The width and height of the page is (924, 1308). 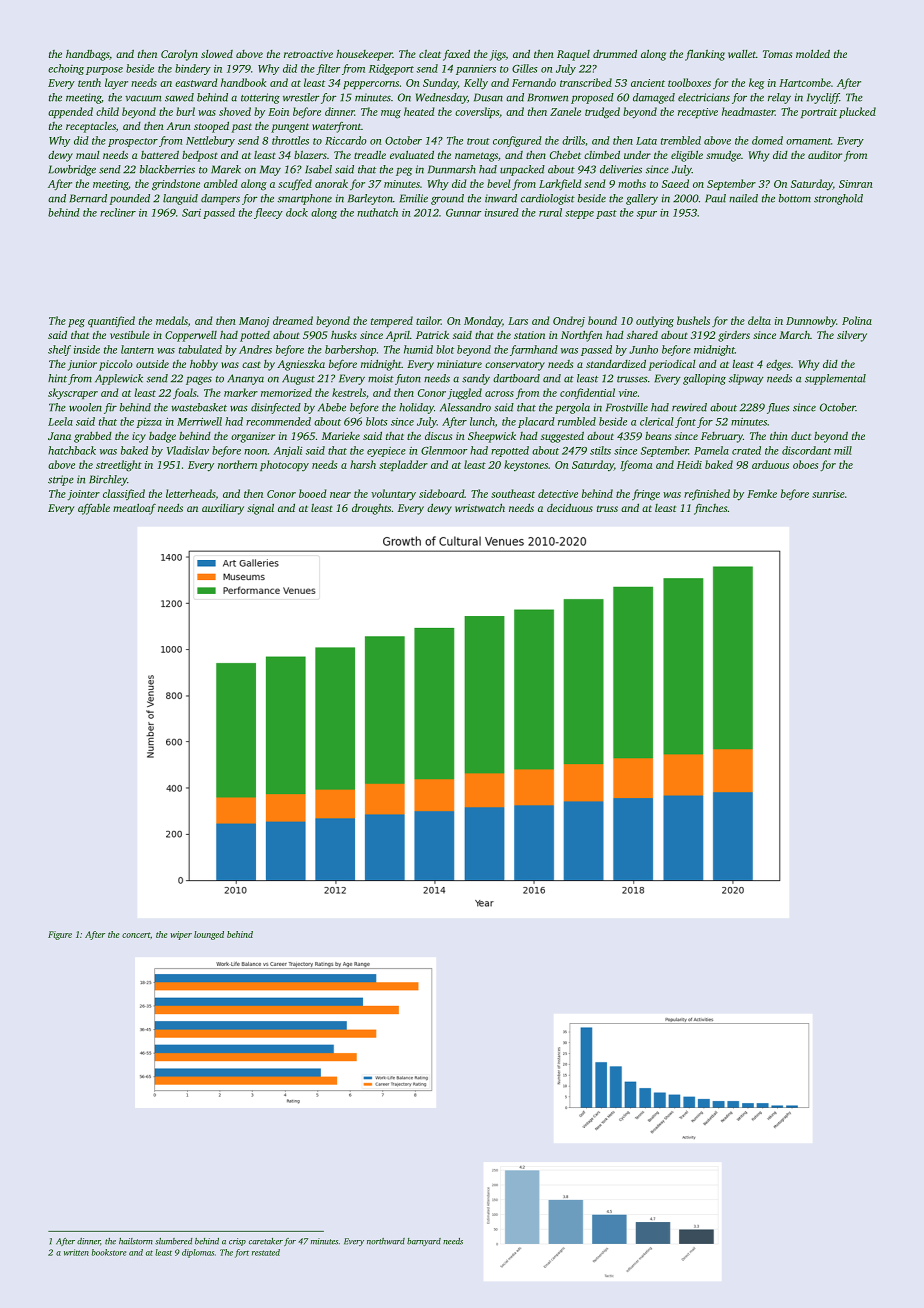 What do you see at coordinates (705, 55) in the page?
I see `flanking` at bounding box center [705, 55].
